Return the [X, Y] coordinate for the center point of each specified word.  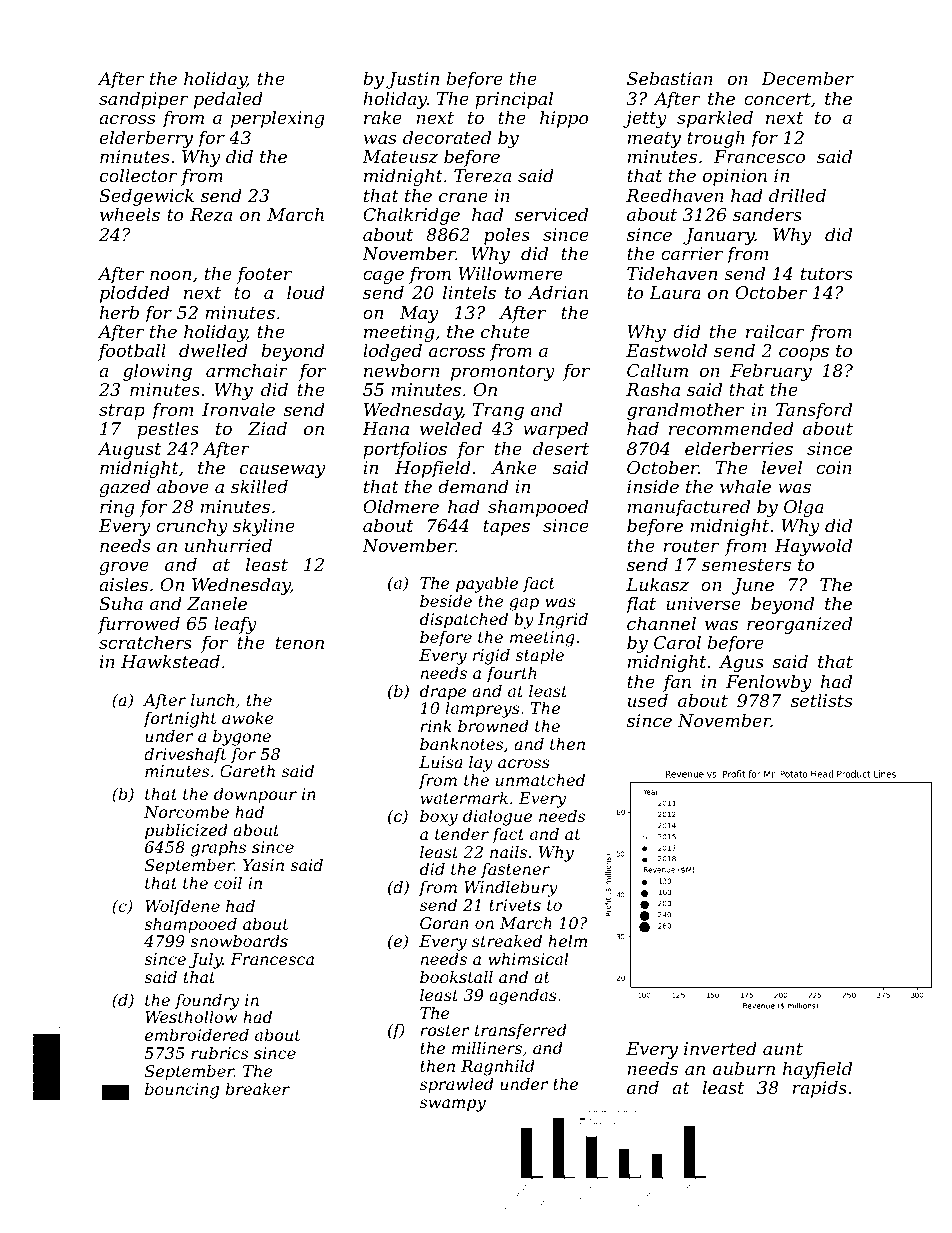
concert [777, 99]
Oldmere [401, 506]
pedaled [228, 100]
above [182, 486]
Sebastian [670, 78]
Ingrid [563, 621]
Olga [804, 508]
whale [745, 486]
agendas [523, 997]
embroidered [197, 1035]
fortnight [180, 720]
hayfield [817, 1070]
